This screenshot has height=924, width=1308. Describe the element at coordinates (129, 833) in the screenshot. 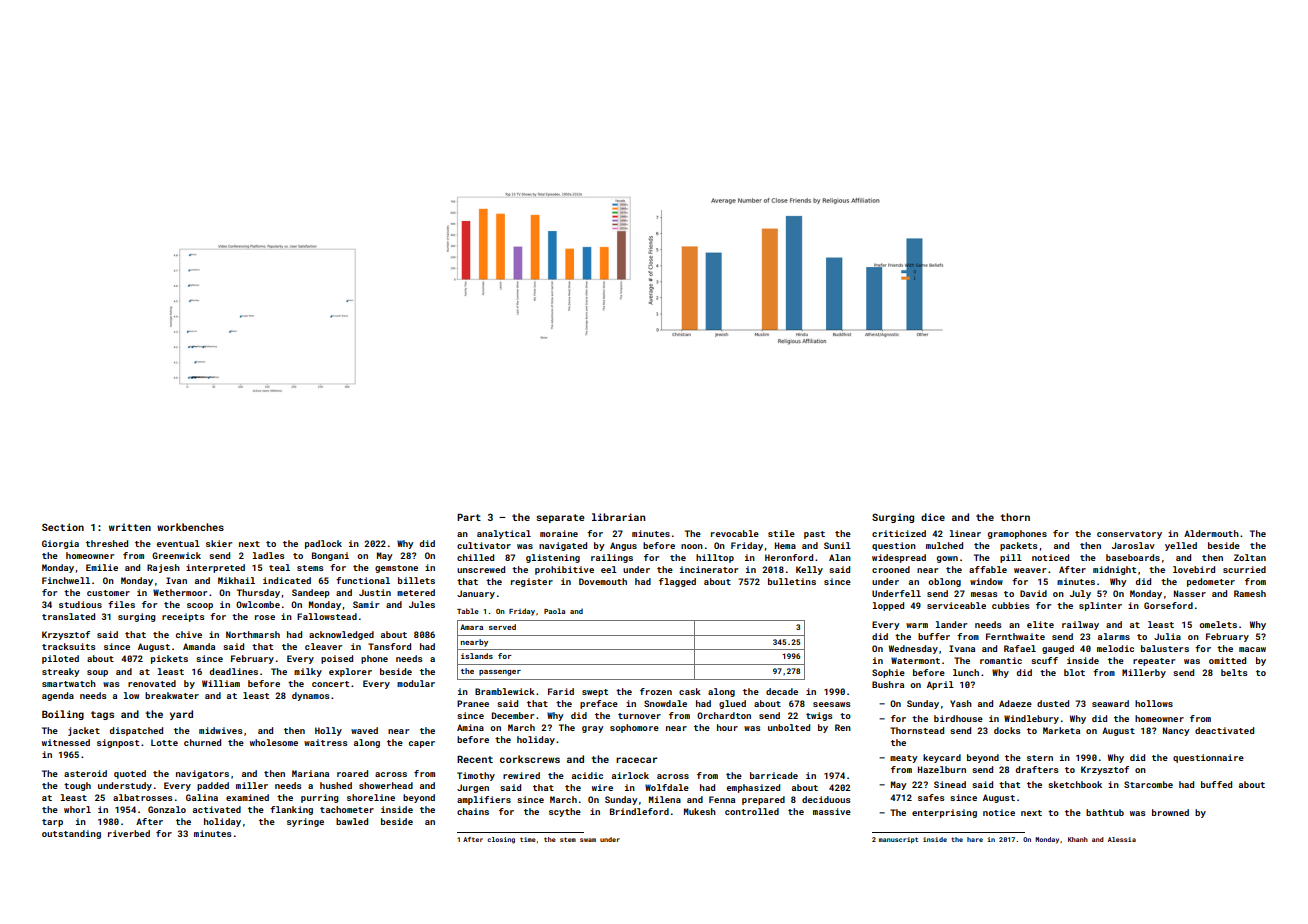

I see `riverbed` at that location.
